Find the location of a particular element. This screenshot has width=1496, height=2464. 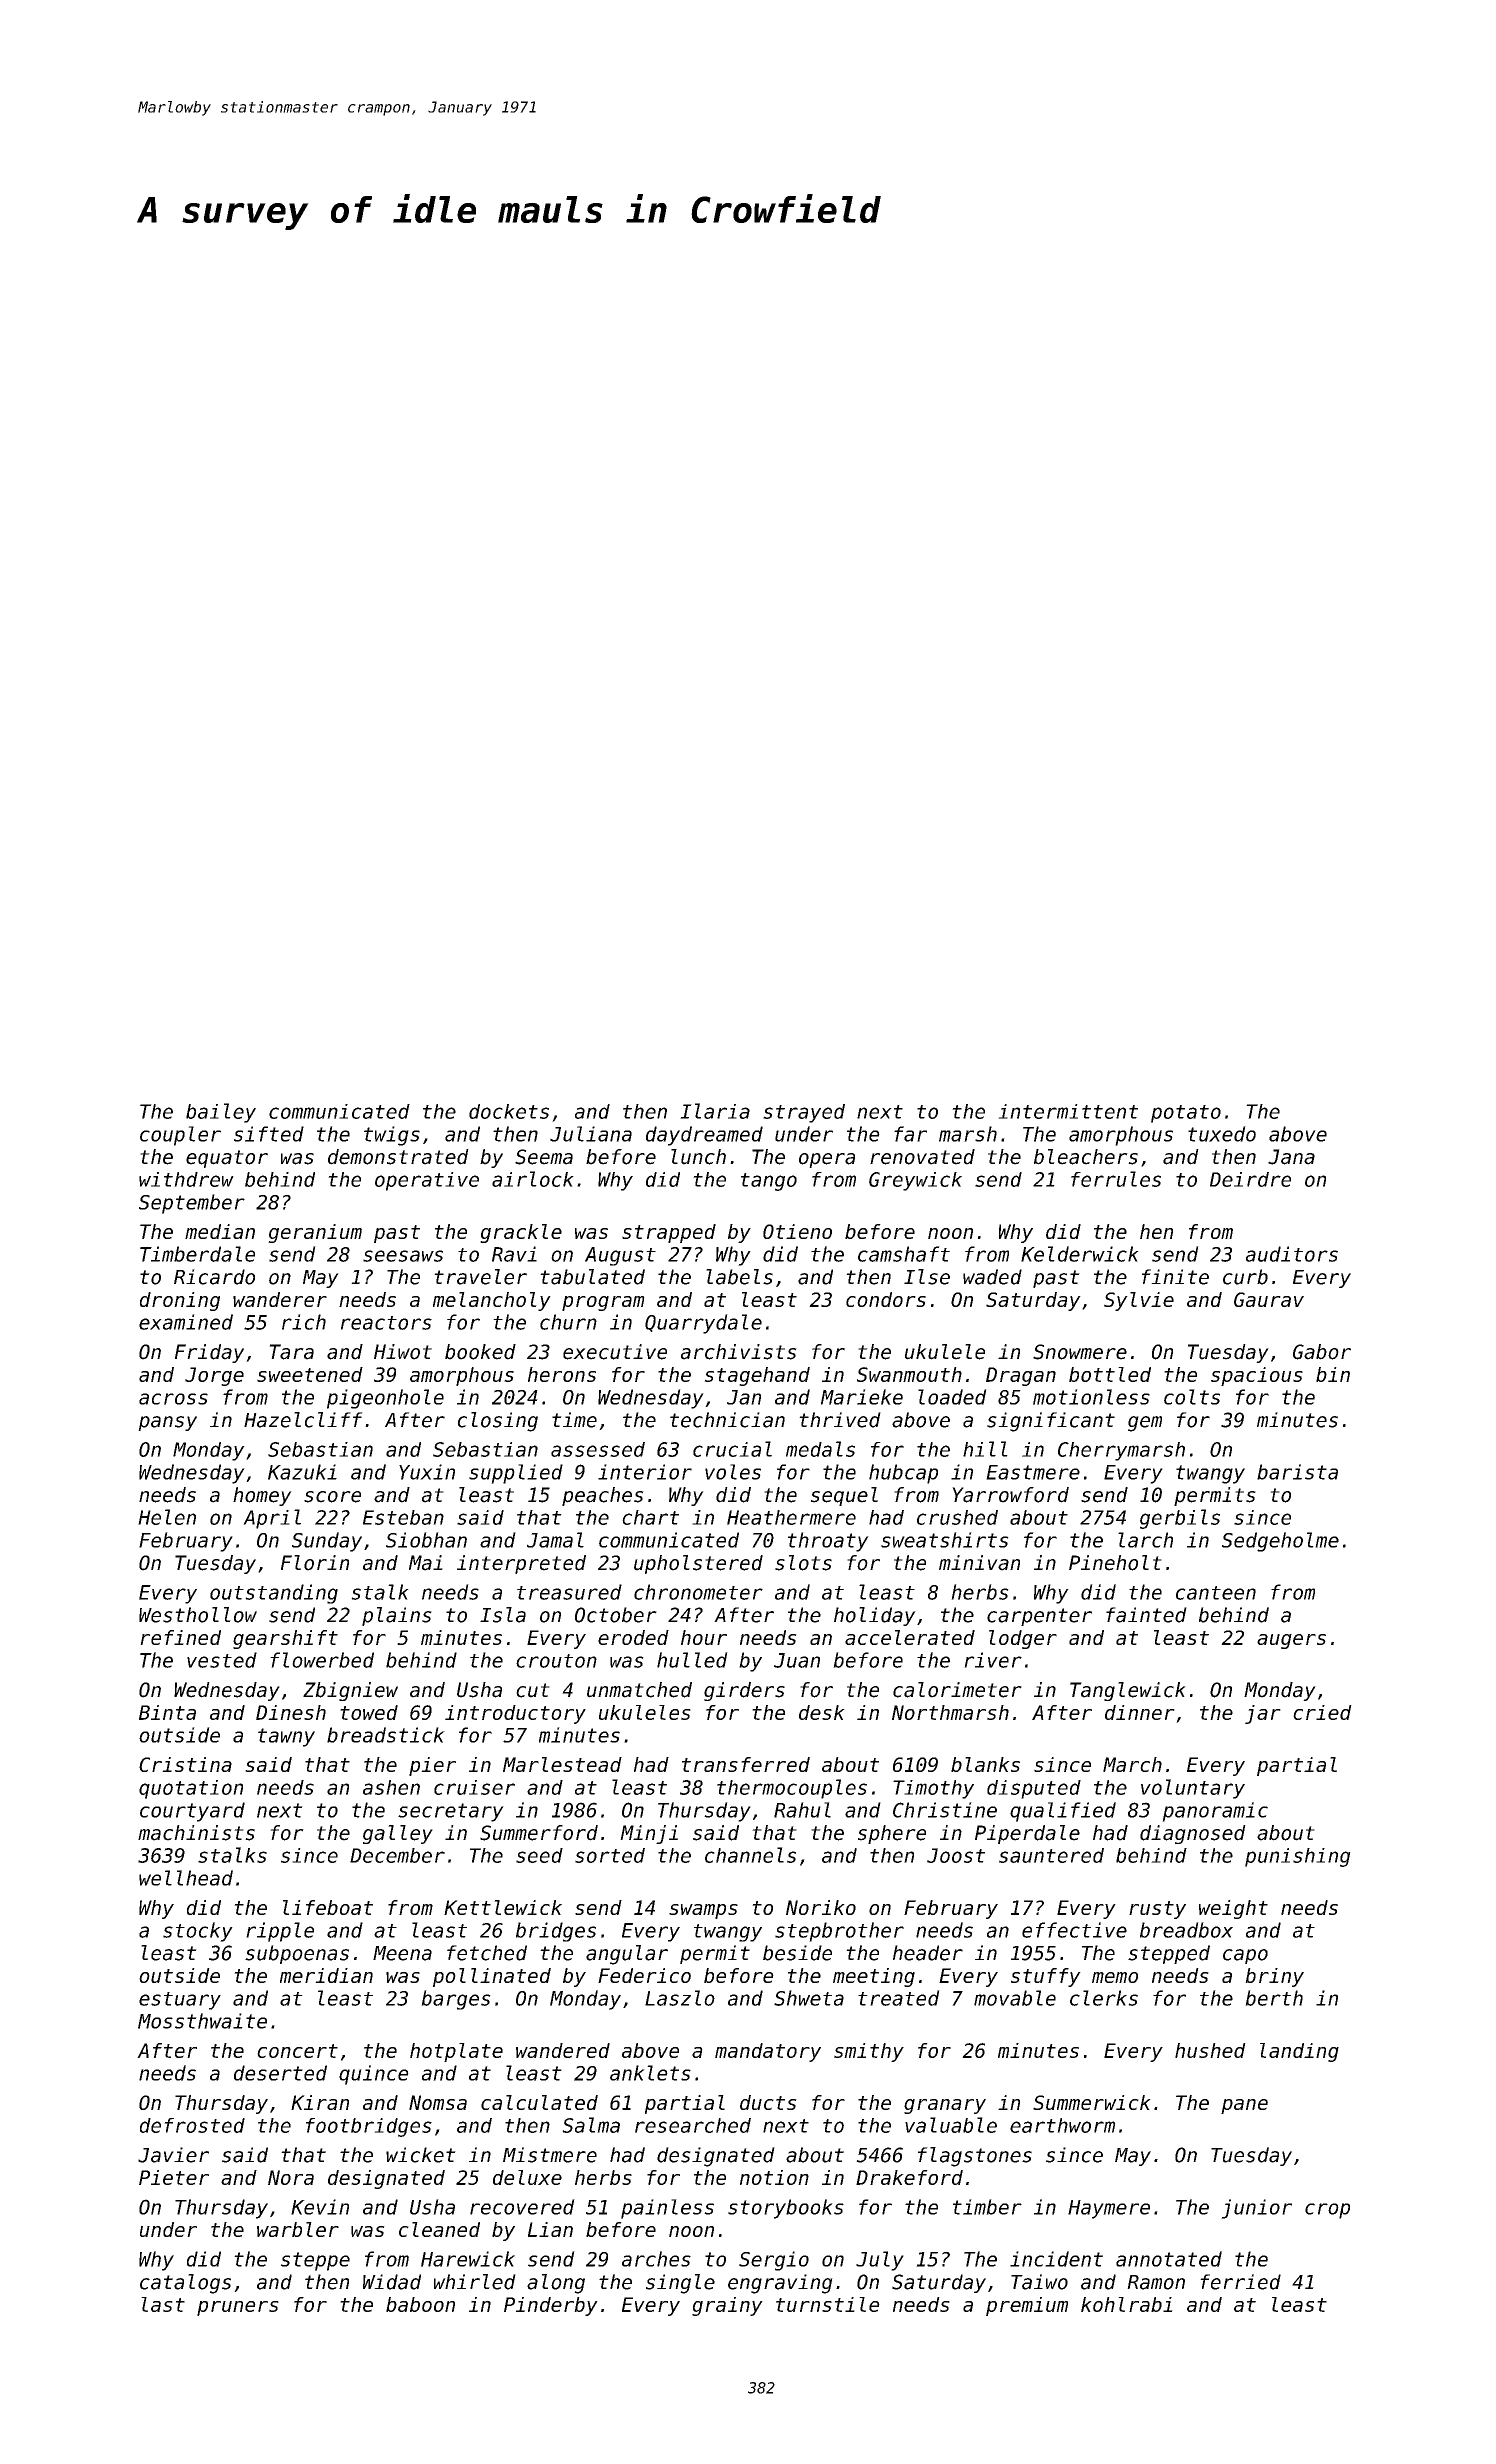

tango is located at coordinates (769, 1182).
